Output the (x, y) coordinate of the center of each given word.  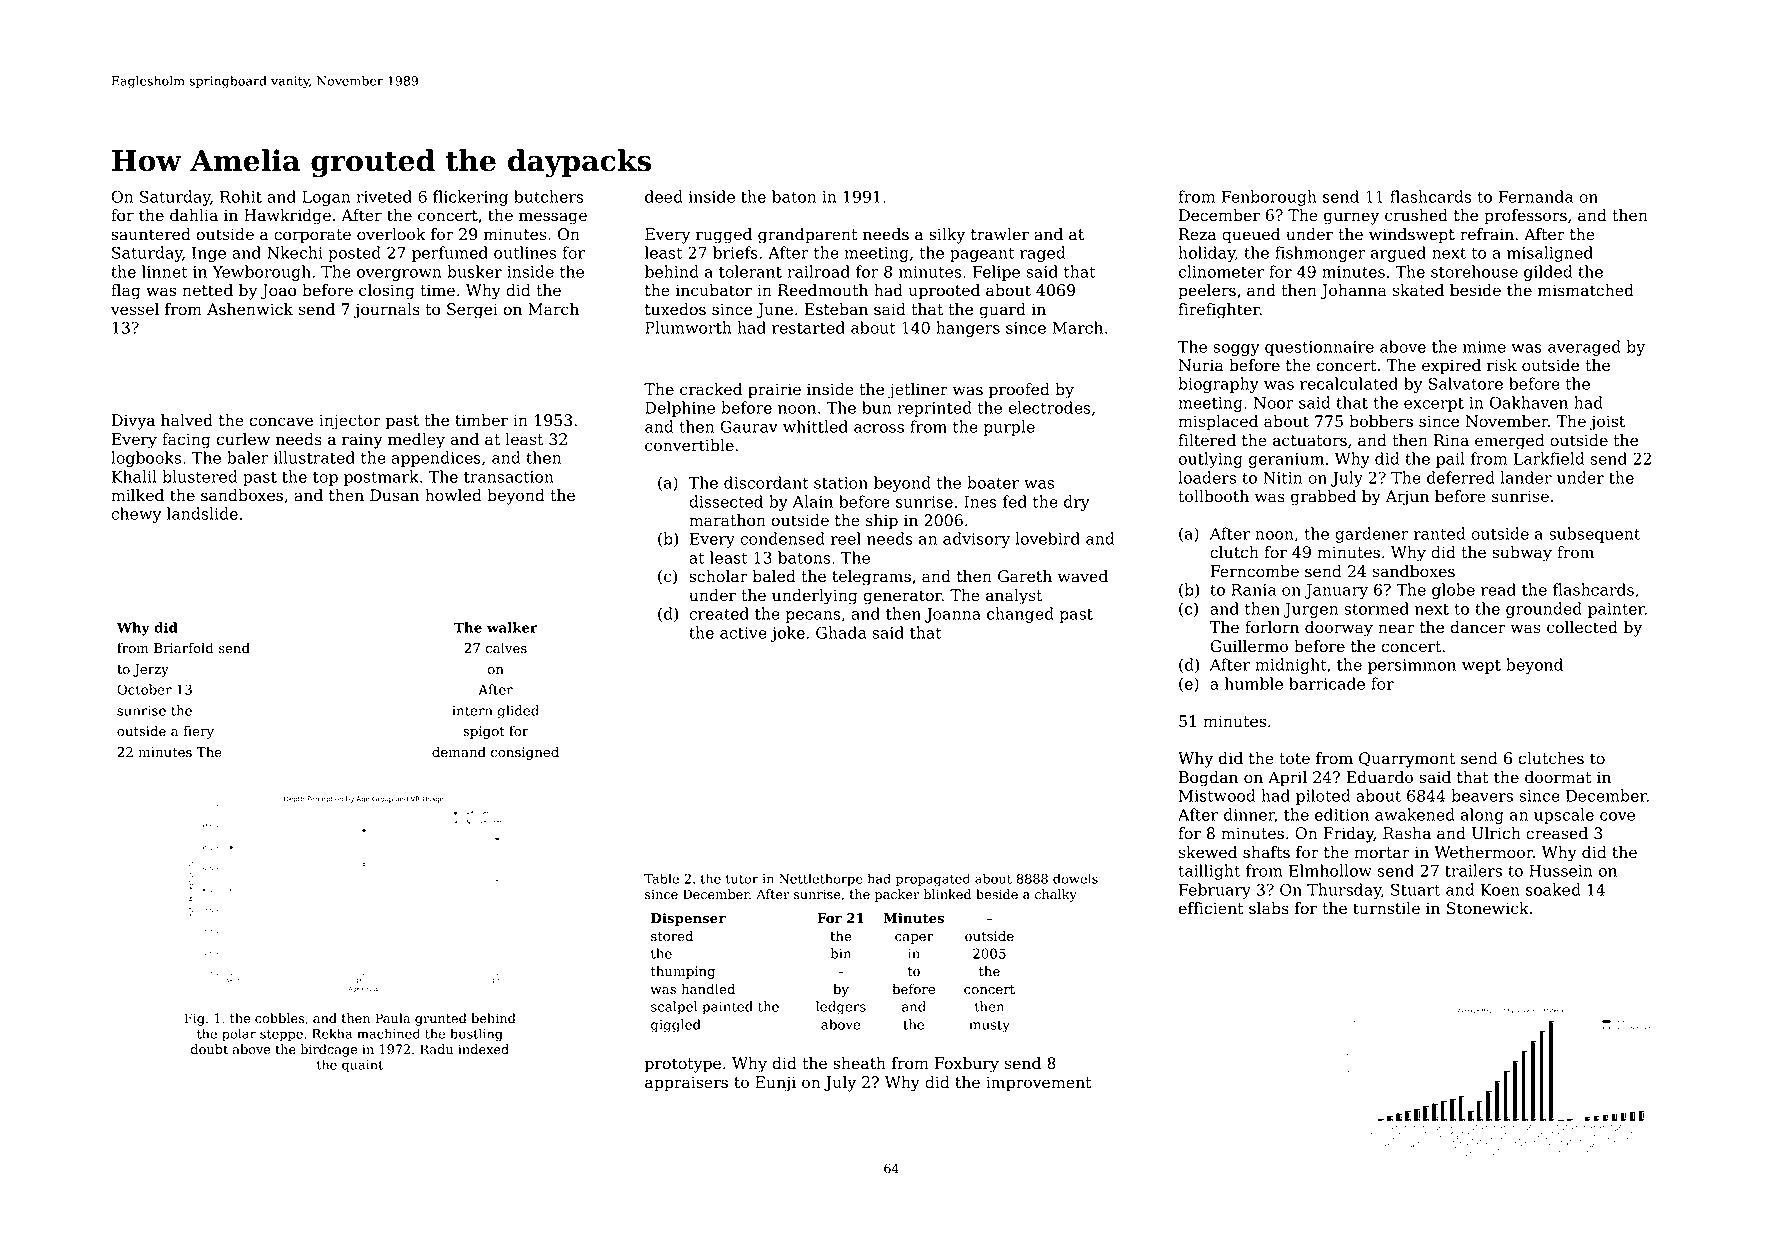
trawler (1000, 234)
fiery (198, 732)
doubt (209, 1049)
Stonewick (1488, 908)
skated (1418, 290)
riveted (384, 196)
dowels (1075, 878)
